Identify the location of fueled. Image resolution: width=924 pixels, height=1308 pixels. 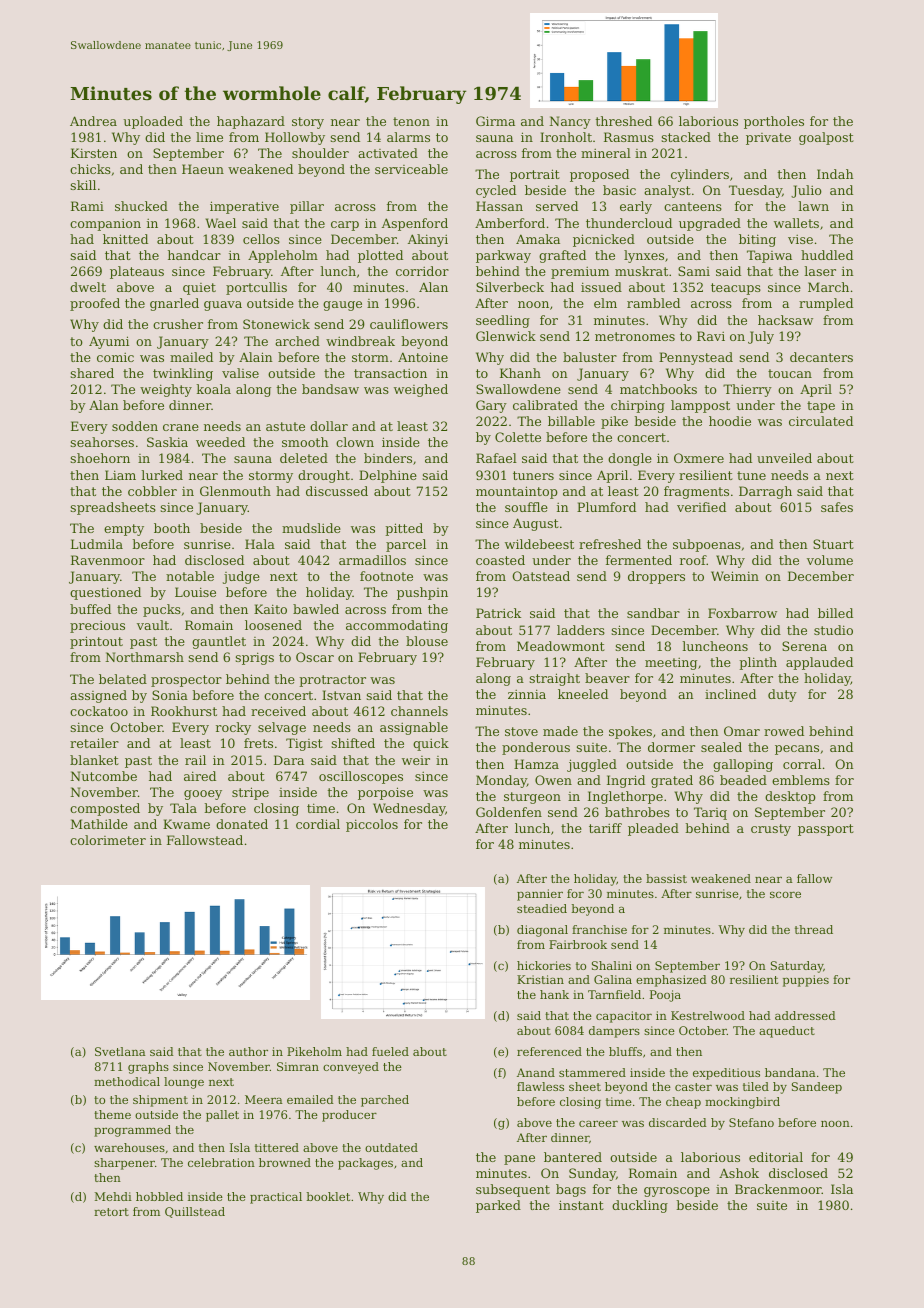
(390, 1051).
